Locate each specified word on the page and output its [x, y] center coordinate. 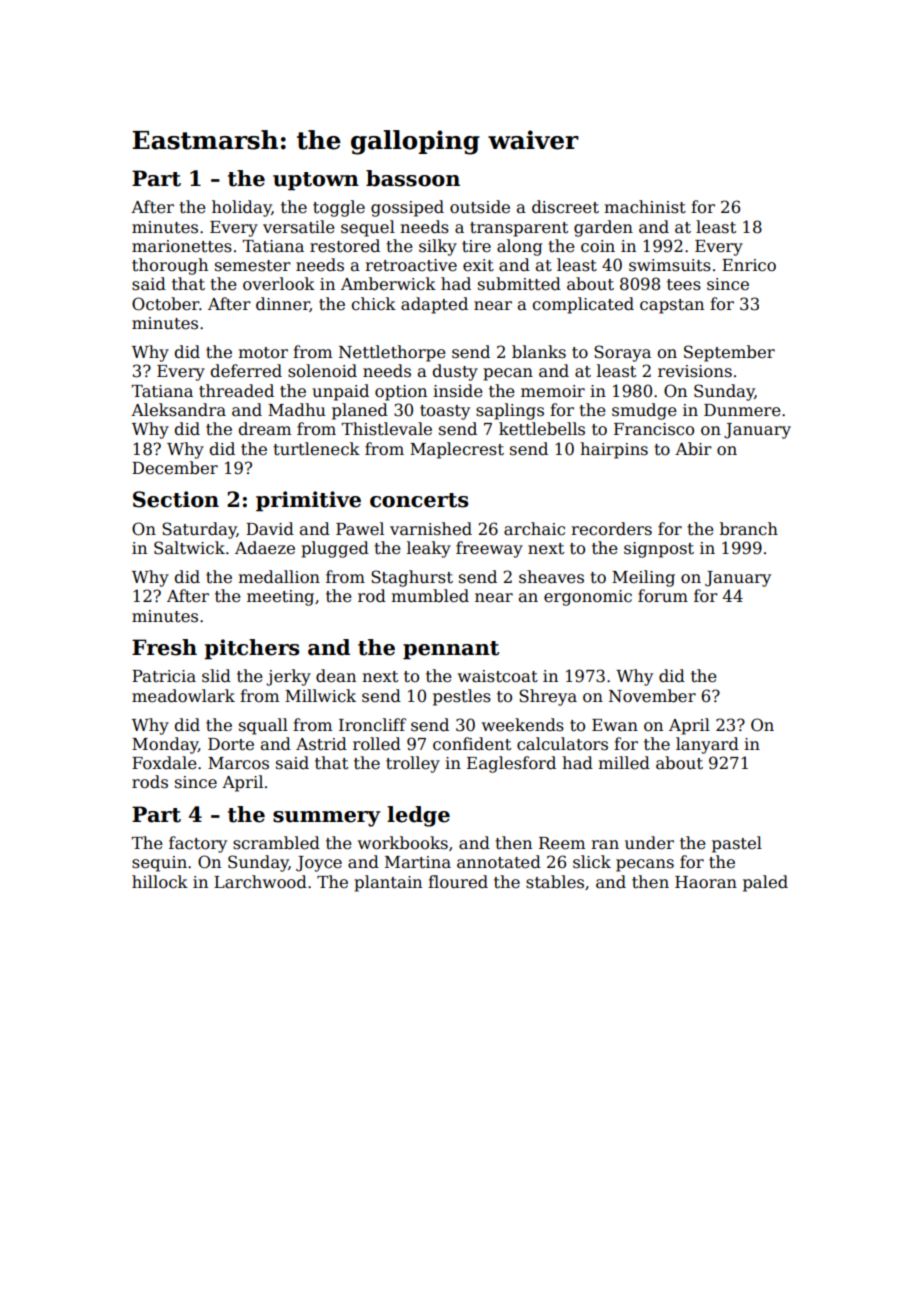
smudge [644, 411]
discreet [565, 207]
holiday [242, 208]
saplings [510, 411]
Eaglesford [511, 764]
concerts [419, 500]
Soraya [622, 353]
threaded [236, 391]
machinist [645, 207]
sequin [159, 864]
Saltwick [189, 548]
